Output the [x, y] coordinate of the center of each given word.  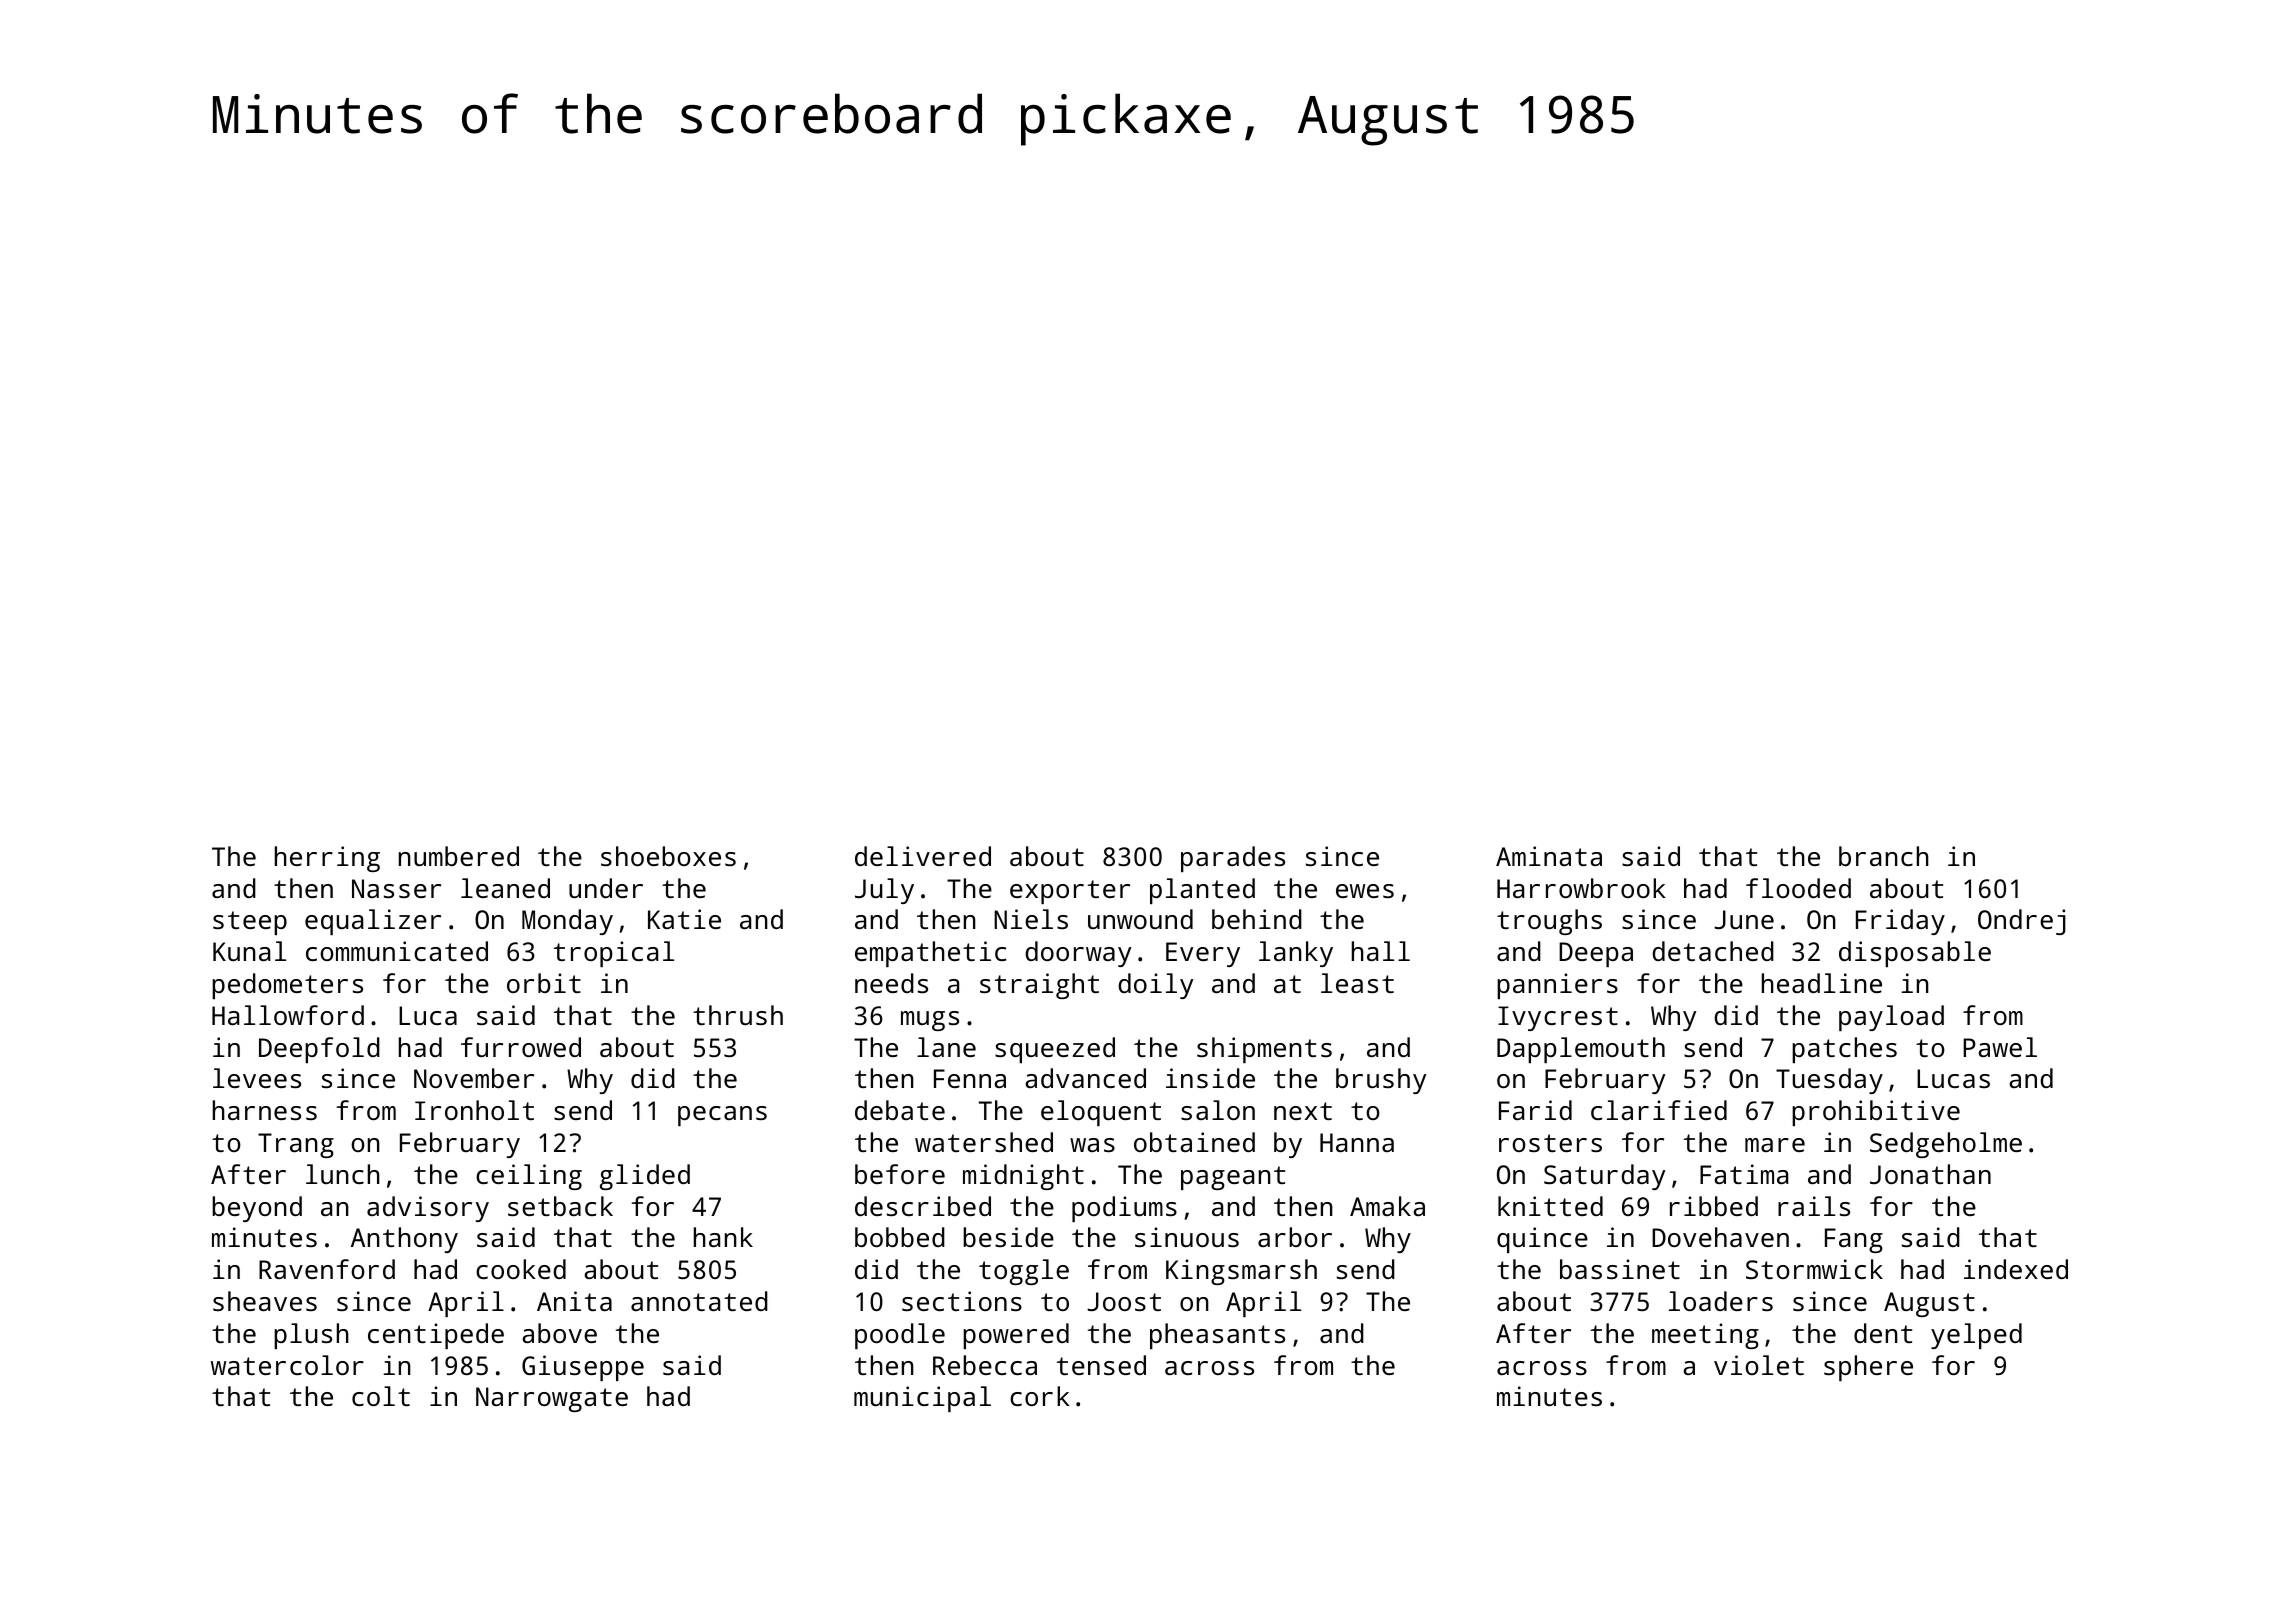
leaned [505, 888]
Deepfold [319, 1050]
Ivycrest [1558, 1018]
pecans [722, 1116]
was [1092, 1145]
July [884, 891]
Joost [1124, 1301]
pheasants [1217, 1336]
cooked [521, 1269]
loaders [1721, 1301]
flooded [1798, 888]
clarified [1659, 1110]
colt [381, 1396]
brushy [1381, 1081]
